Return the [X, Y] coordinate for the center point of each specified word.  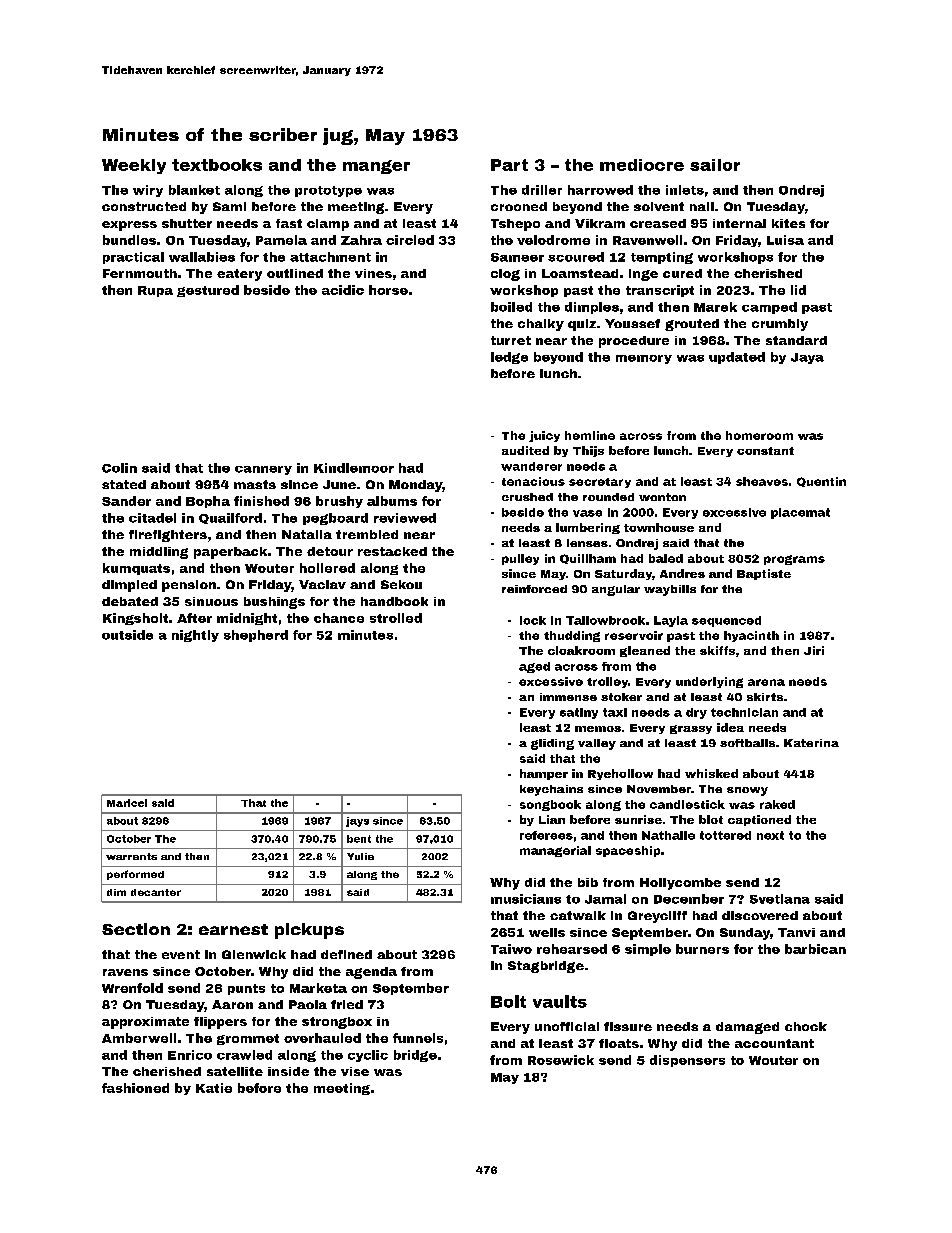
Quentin [821, 482]
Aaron [232, 1004]
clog [505, 275]
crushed [527, 497]
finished [261, 501]
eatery [239, 275]
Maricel [127, 803]
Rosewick [561, 1060]
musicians [526, 899]
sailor [715, 165]
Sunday [745, 934]
